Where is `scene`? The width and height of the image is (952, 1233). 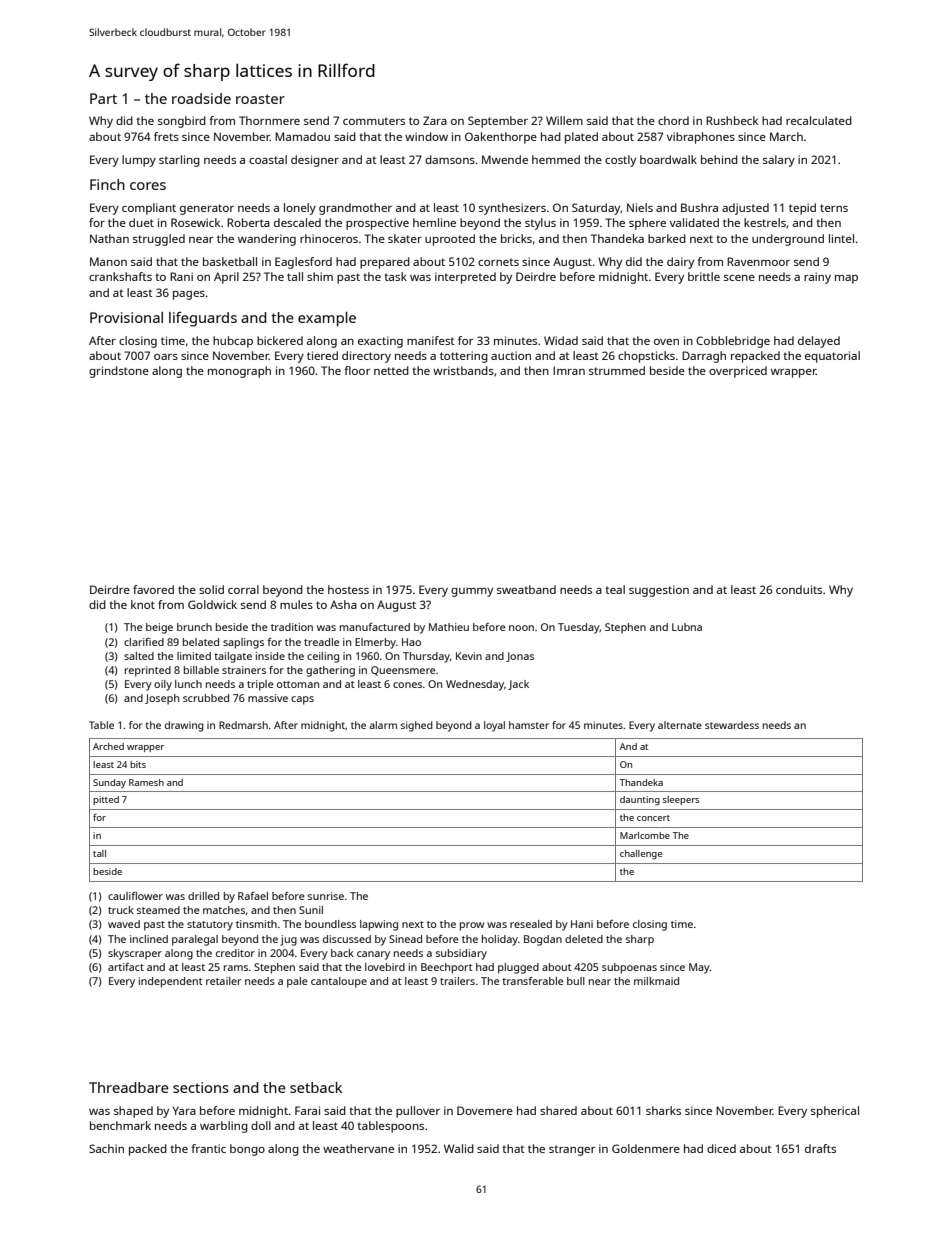 scene is located at coordinates (739, 278).
